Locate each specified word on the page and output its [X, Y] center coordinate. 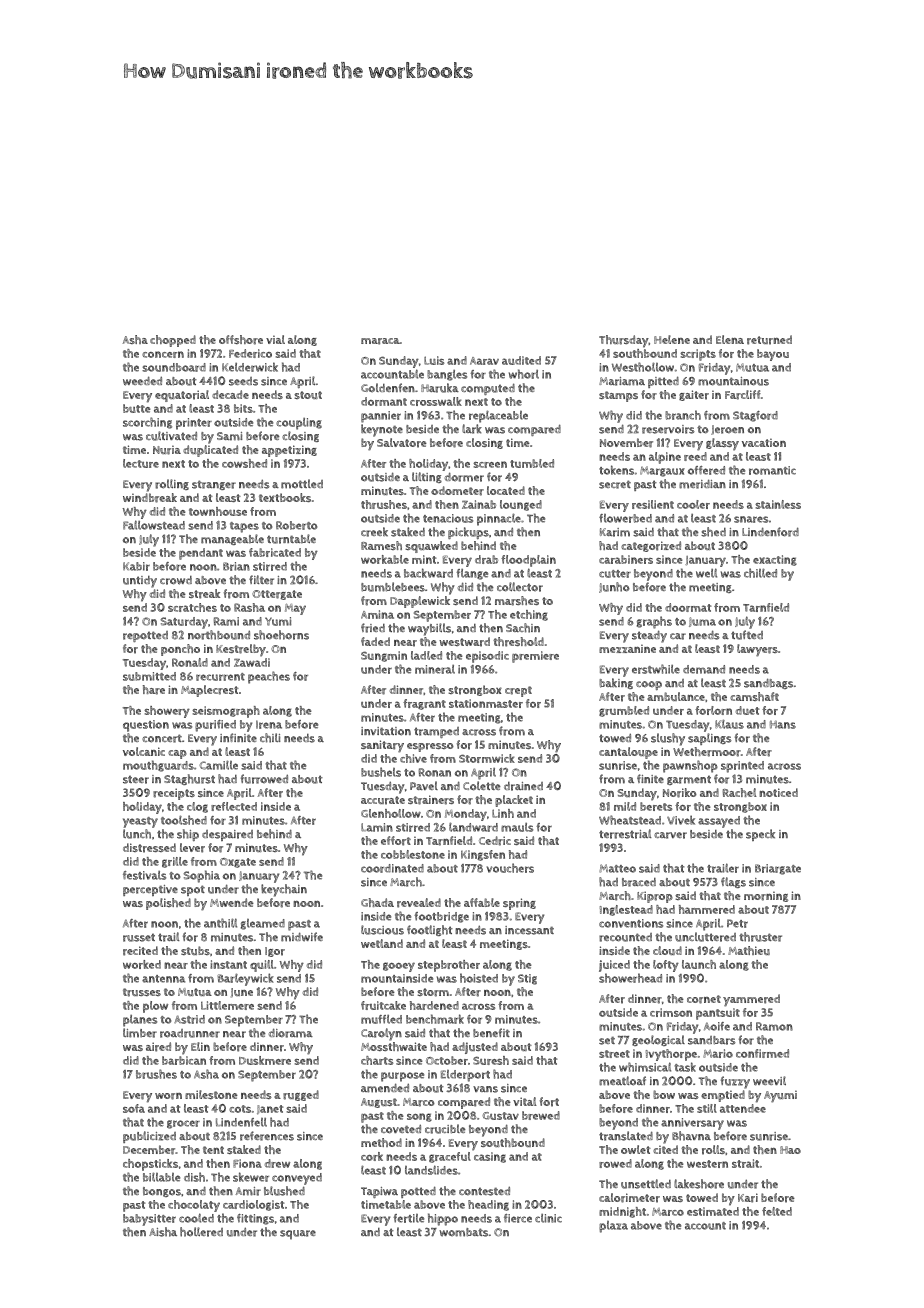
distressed [149, 848]
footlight [430, 930]
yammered [751, 1000]
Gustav [500, 1116]
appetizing [289, 451]
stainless [778, 504]
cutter [615, 574]
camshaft [754, 696]
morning [766, 896]
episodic [487, 657]
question [146, 726]
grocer [183, 1124]
